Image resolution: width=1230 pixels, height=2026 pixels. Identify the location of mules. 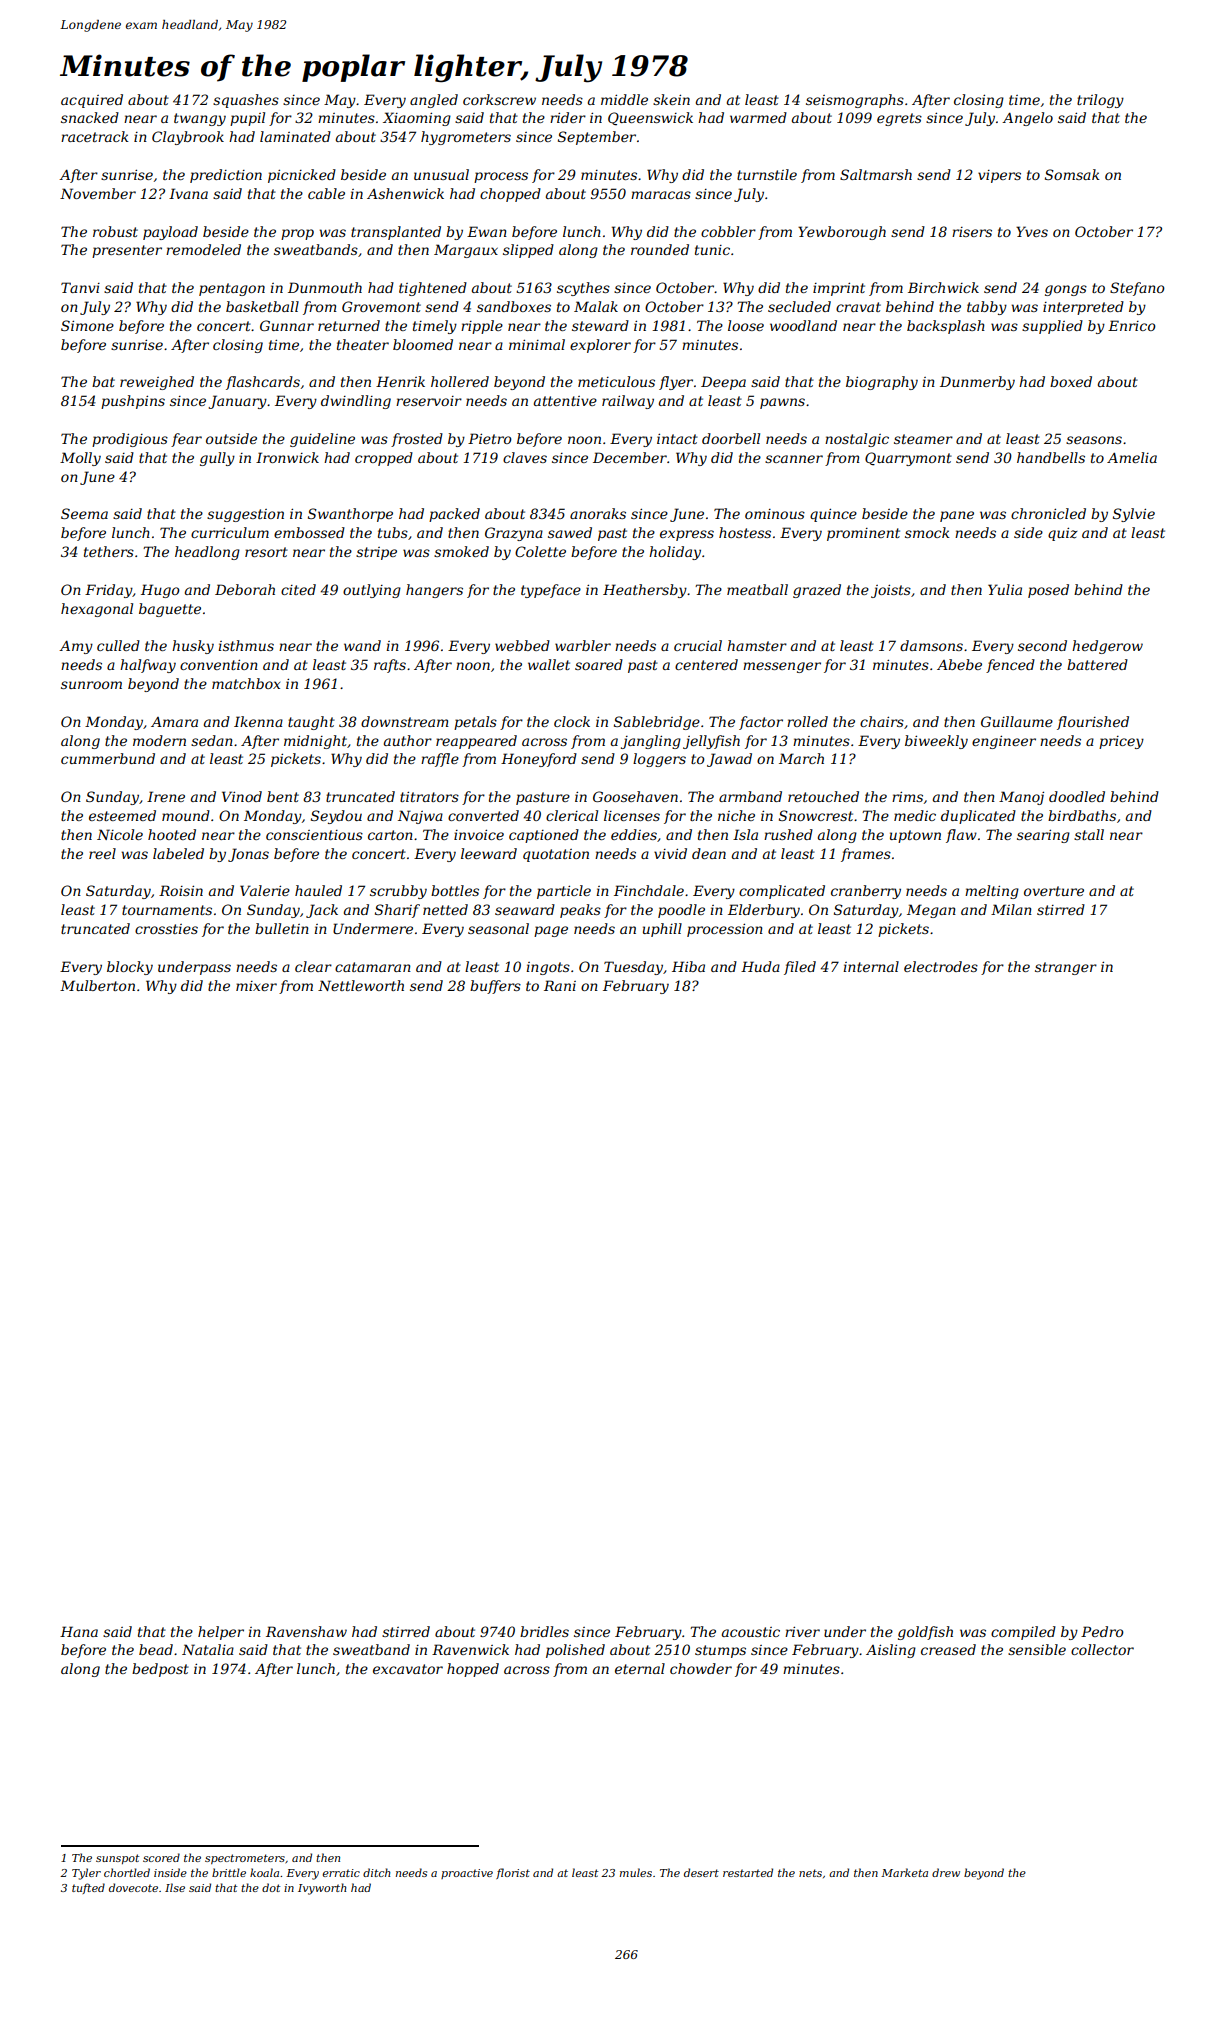
(636, 1872).
